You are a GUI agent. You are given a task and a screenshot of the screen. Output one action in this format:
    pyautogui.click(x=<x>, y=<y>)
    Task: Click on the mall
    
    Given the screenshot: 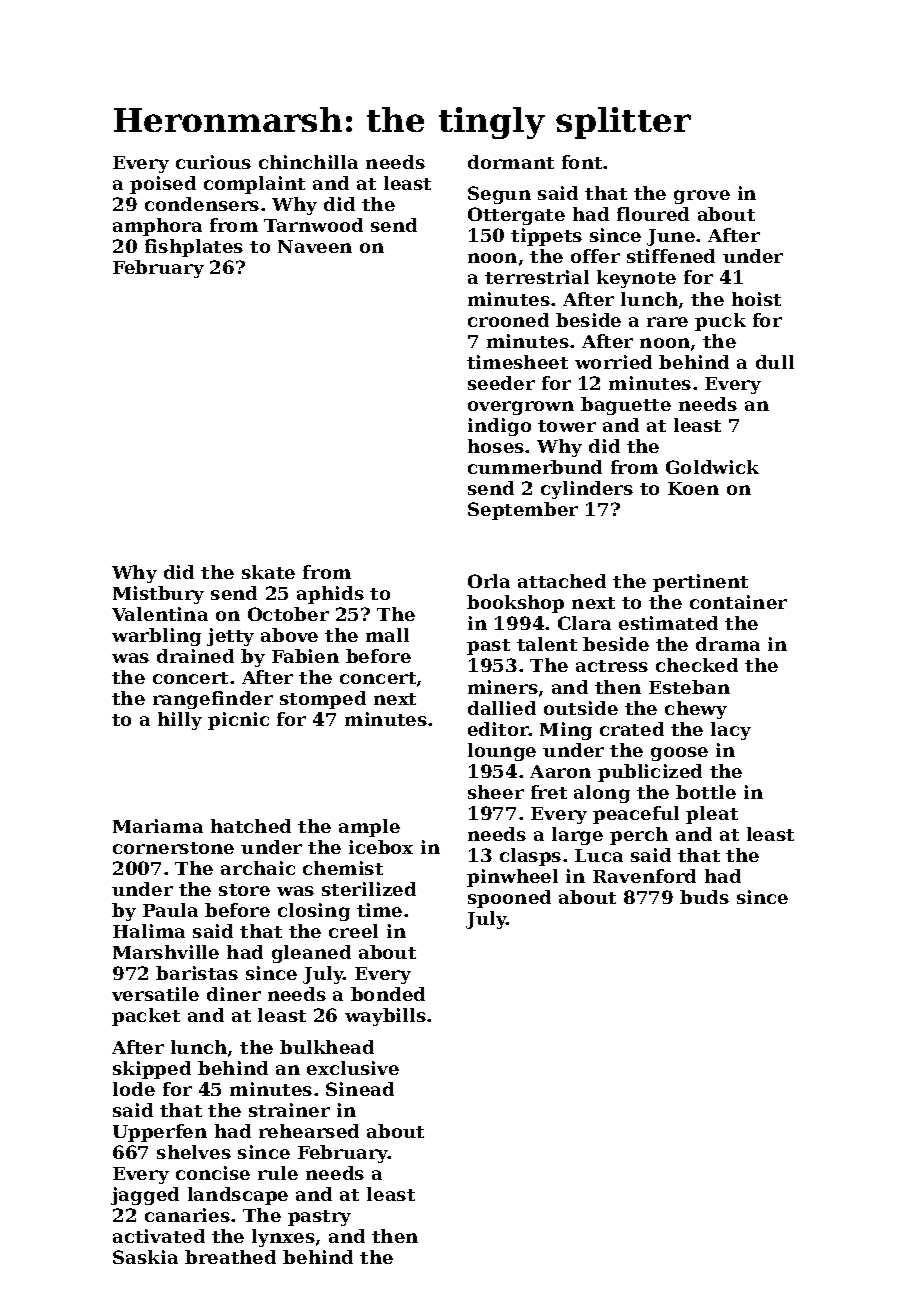 What is the action you would take?
    pyautogui.click(x=387, y=635)
